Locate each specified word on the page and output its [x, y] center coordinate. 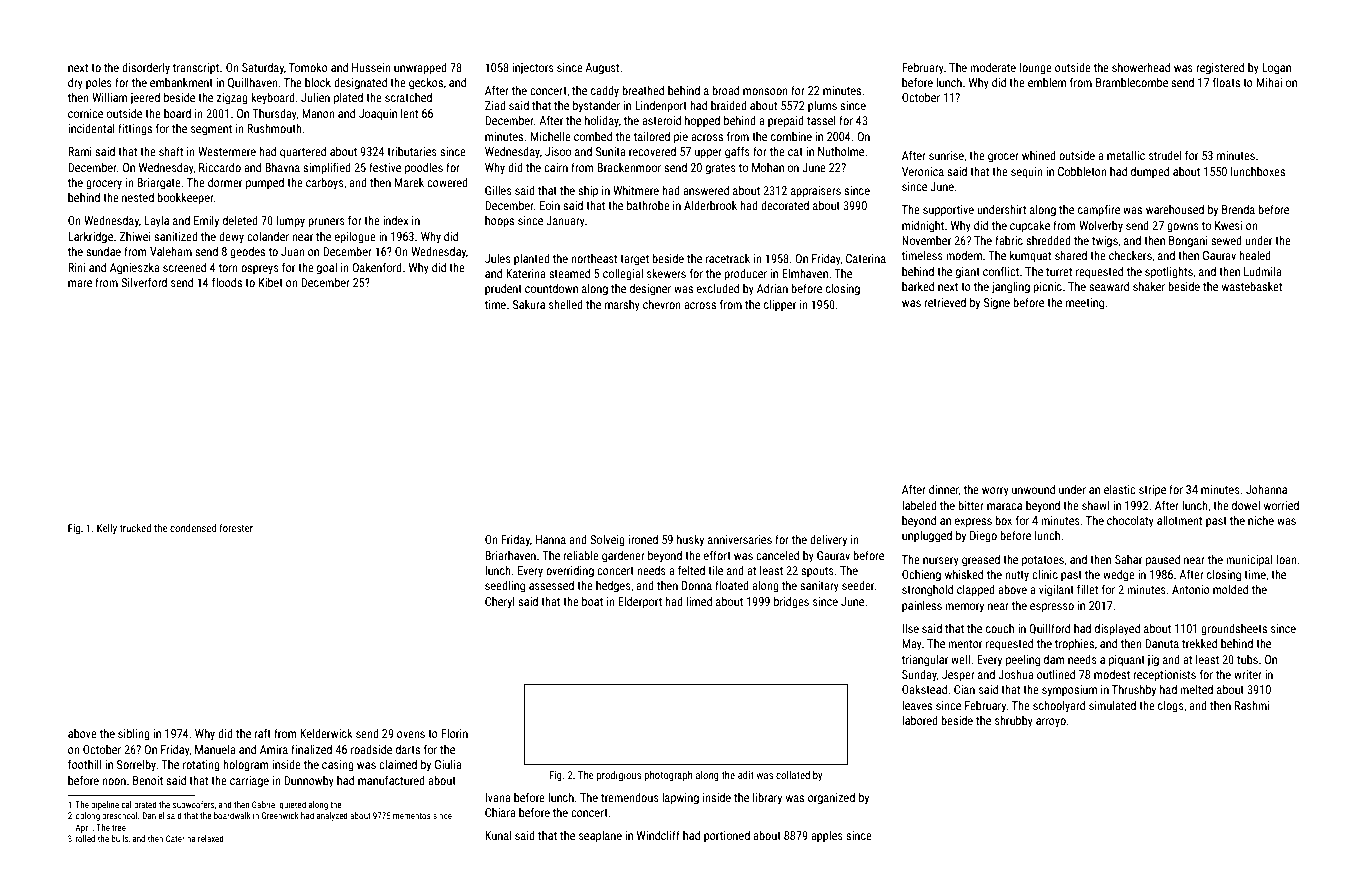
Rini [76, 267]
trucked [135, 528]
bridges [791, 603]
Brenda [1238, 209]
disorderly [146, 69]
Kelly [107, 529]
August [602, 69]
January [565, 222]
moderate [993, 67]
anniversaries [740, 539]
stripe [1152, 491]
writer [1248, 674]
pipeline [105, 805]
